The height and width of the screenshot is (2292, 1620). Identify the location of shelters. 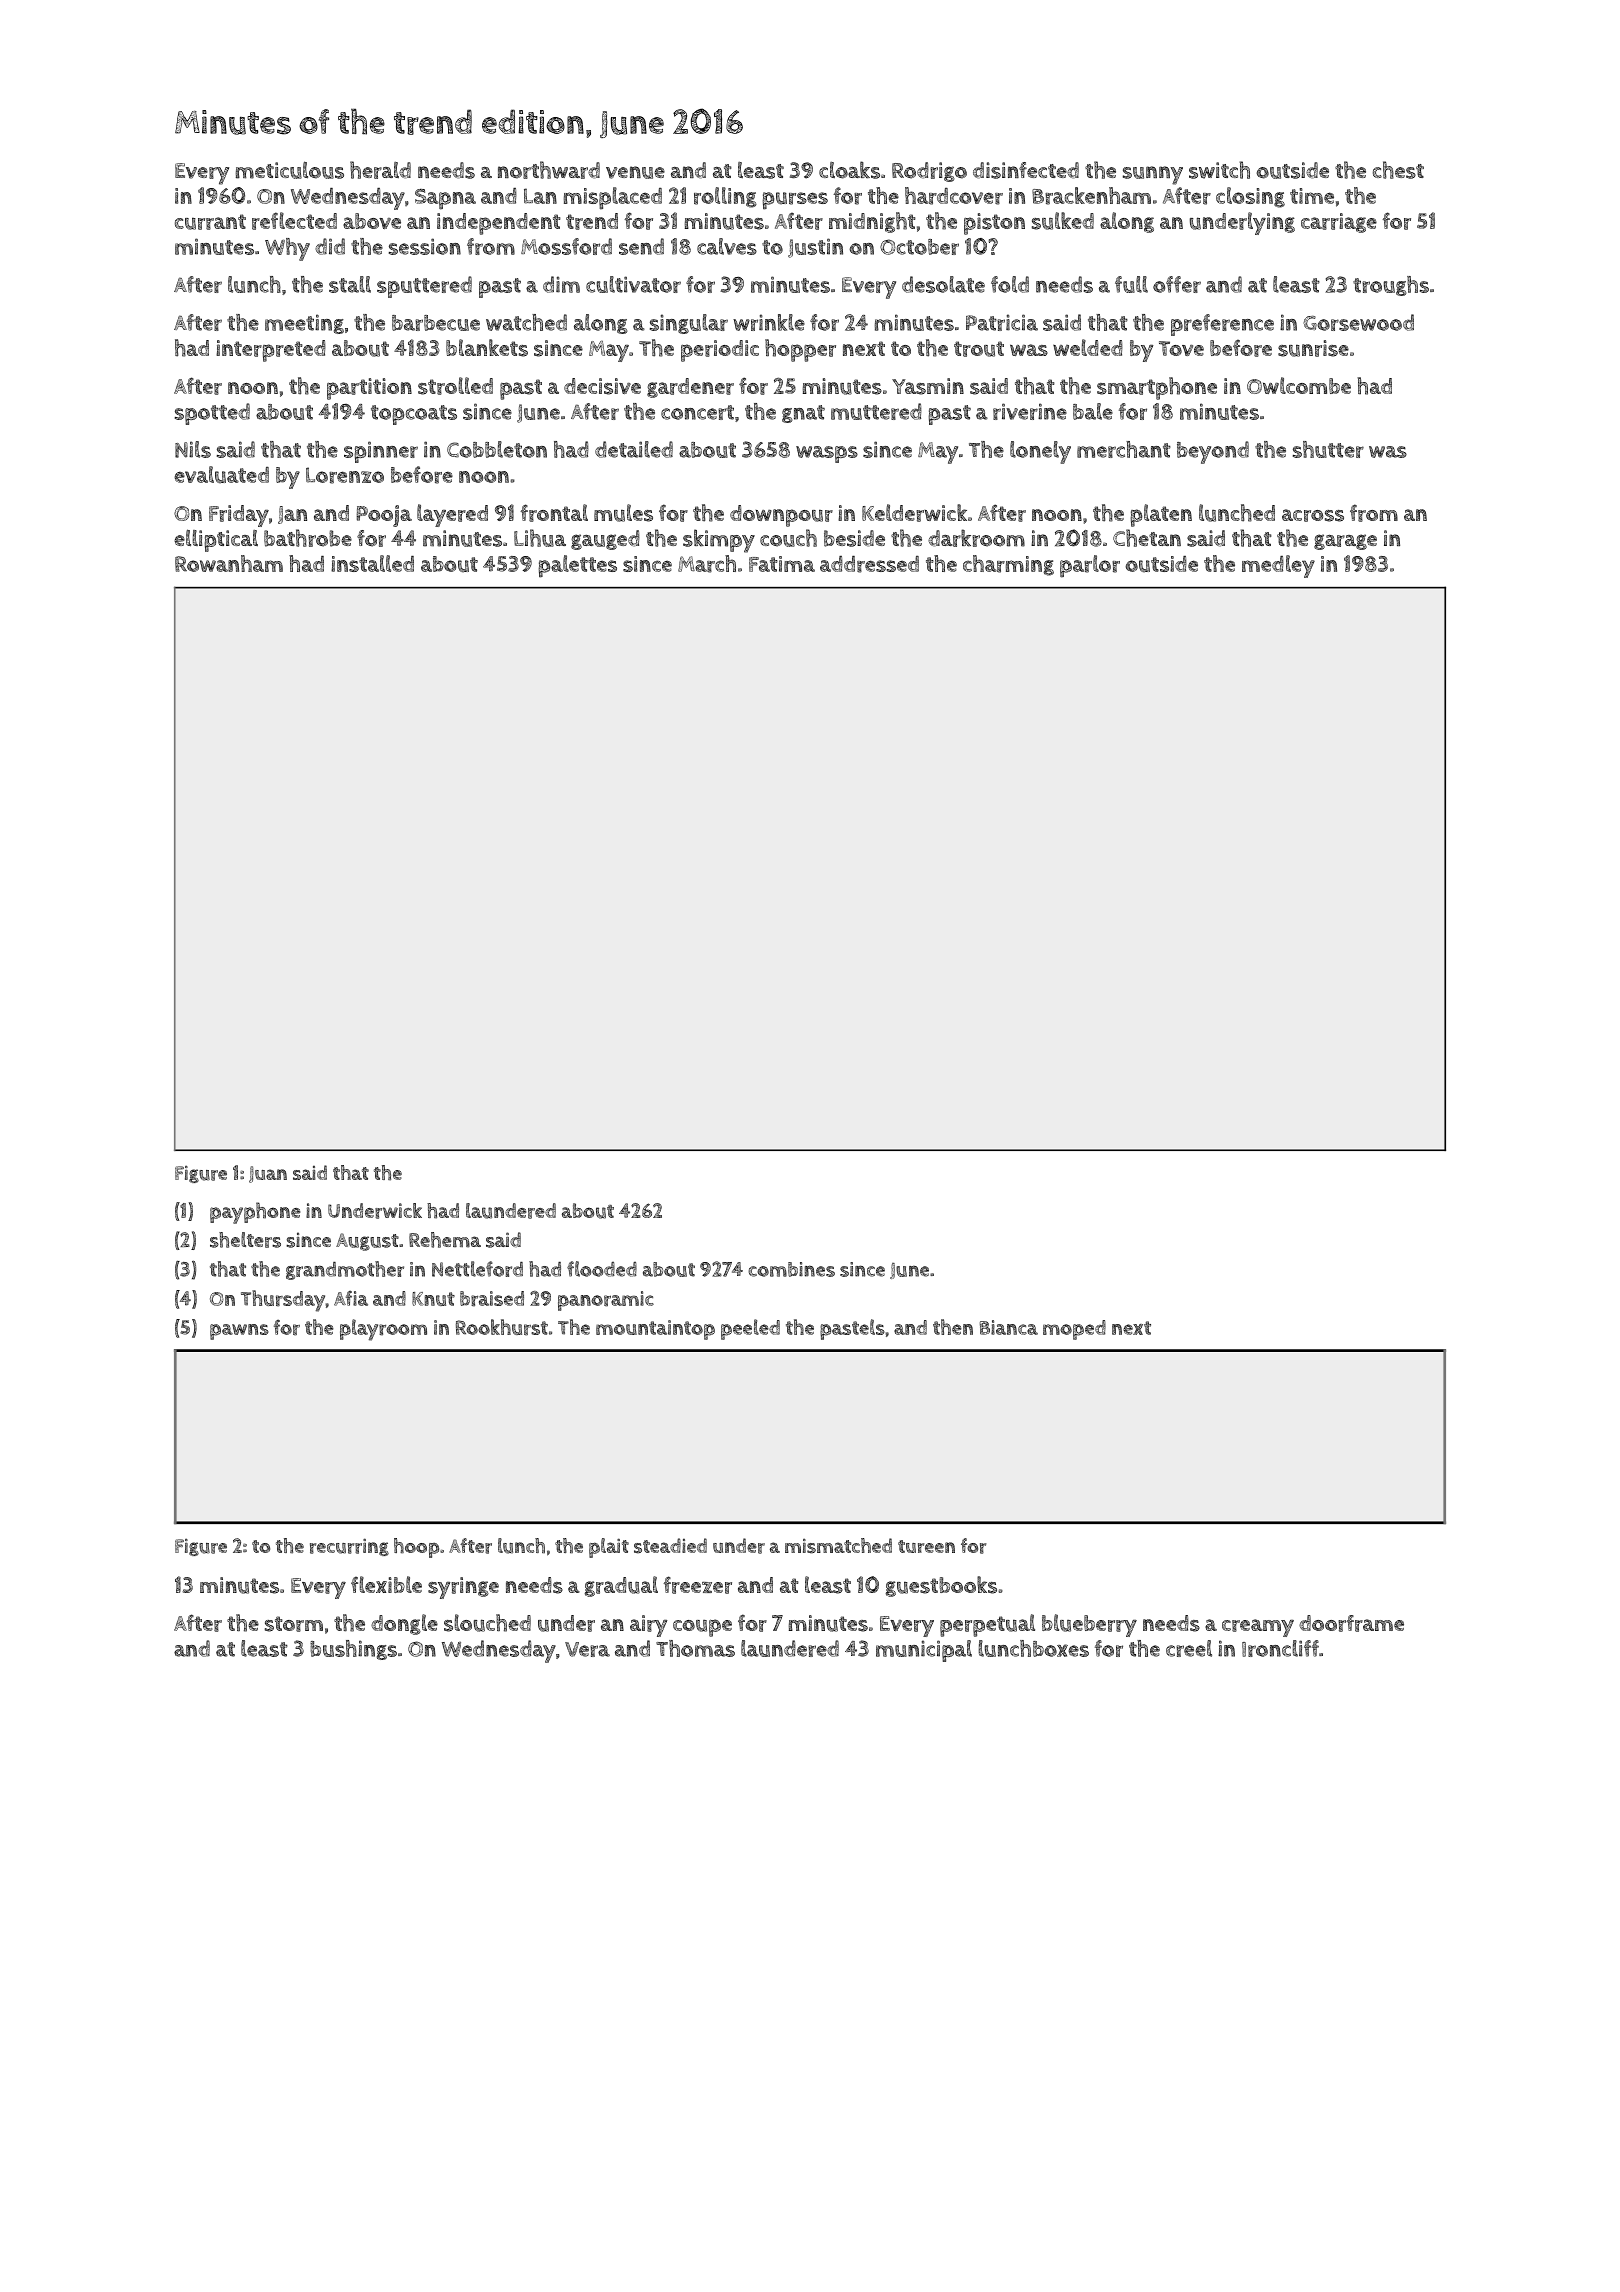
(245, 1240).
